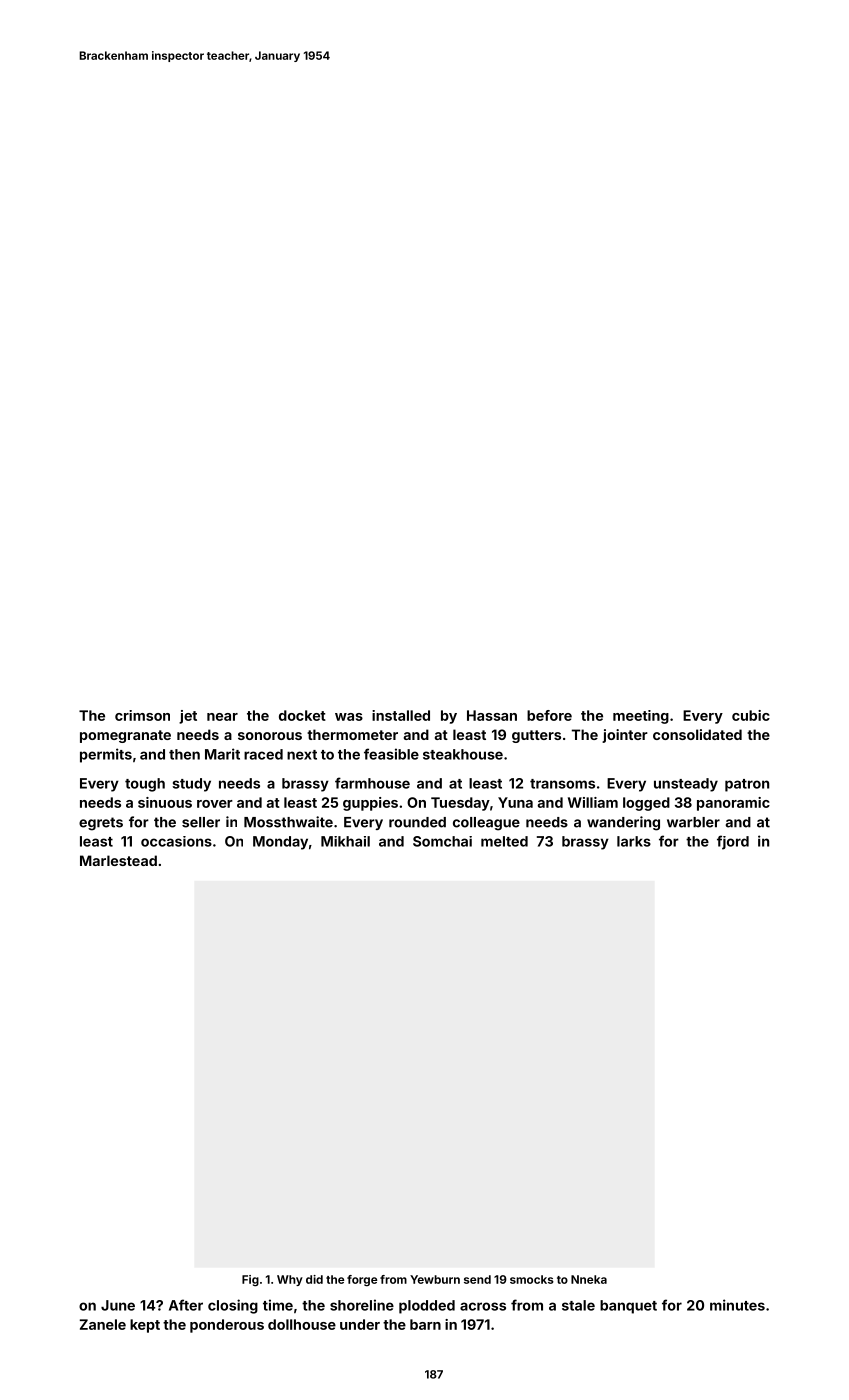 This document has width=849, height=1400. I want to click on near, so click(222, 717).
